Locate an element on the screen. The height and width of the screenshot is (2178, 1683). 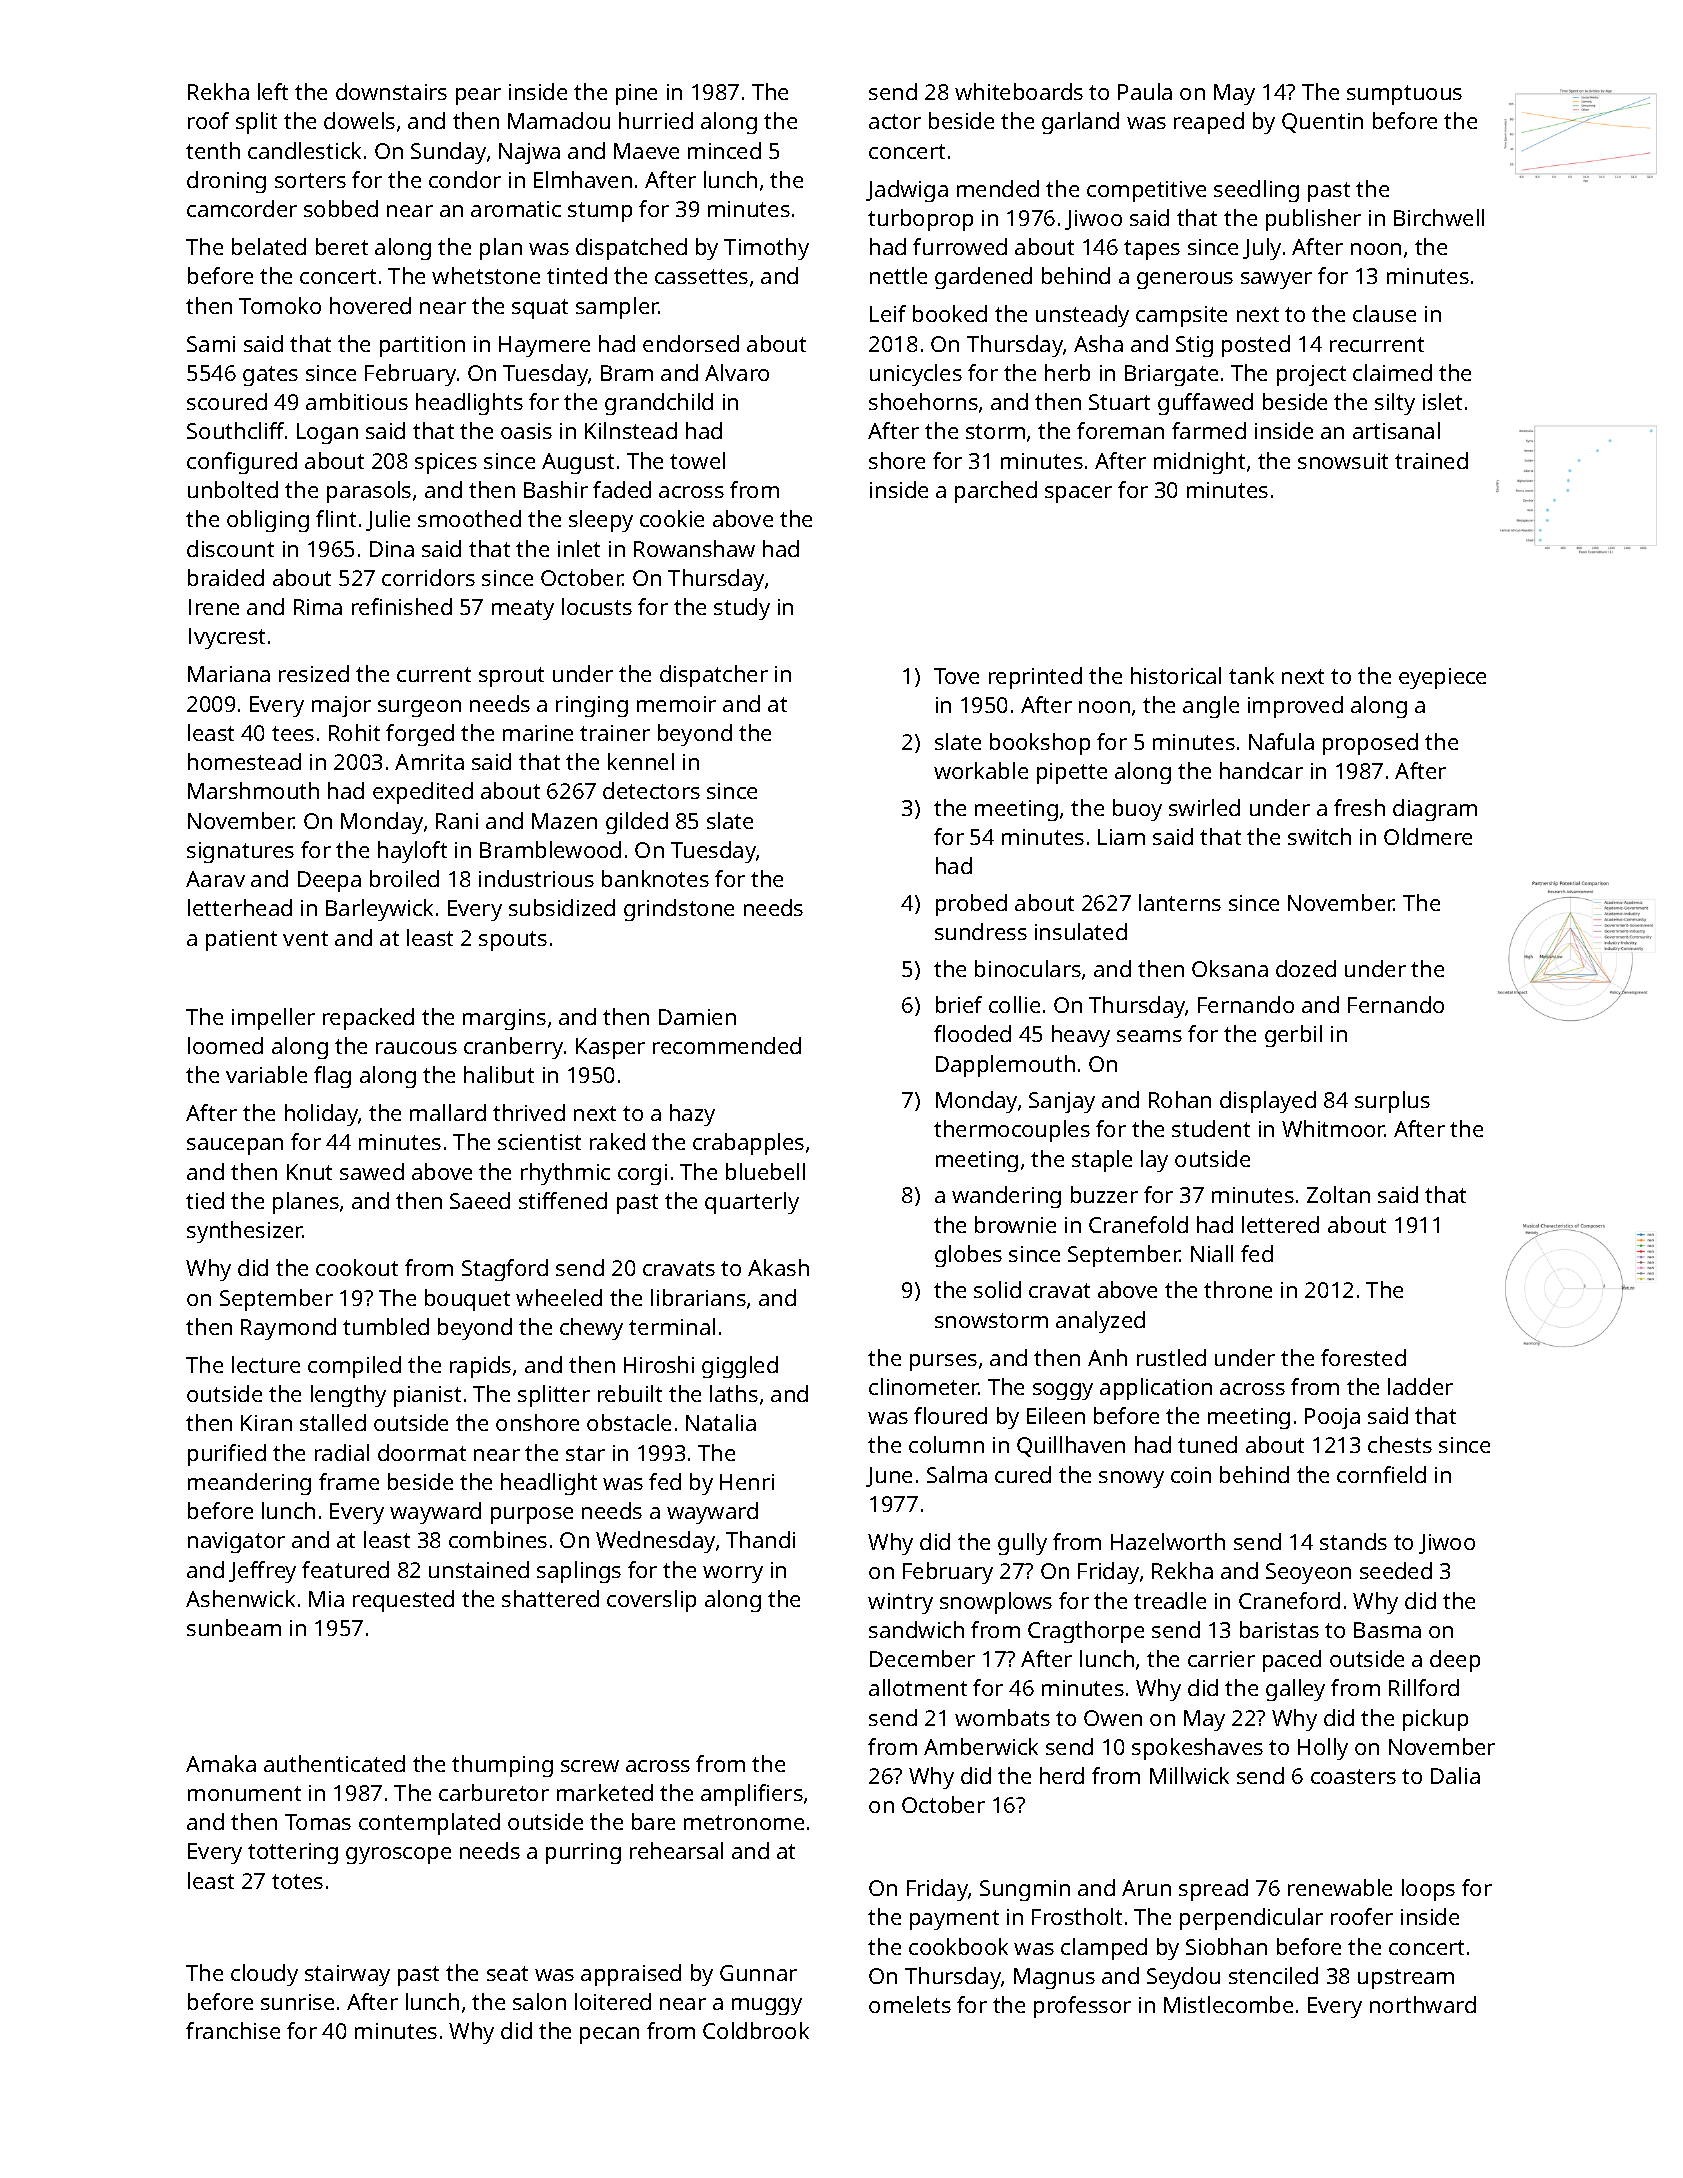
globes is located at coordinates (968, 1256).
